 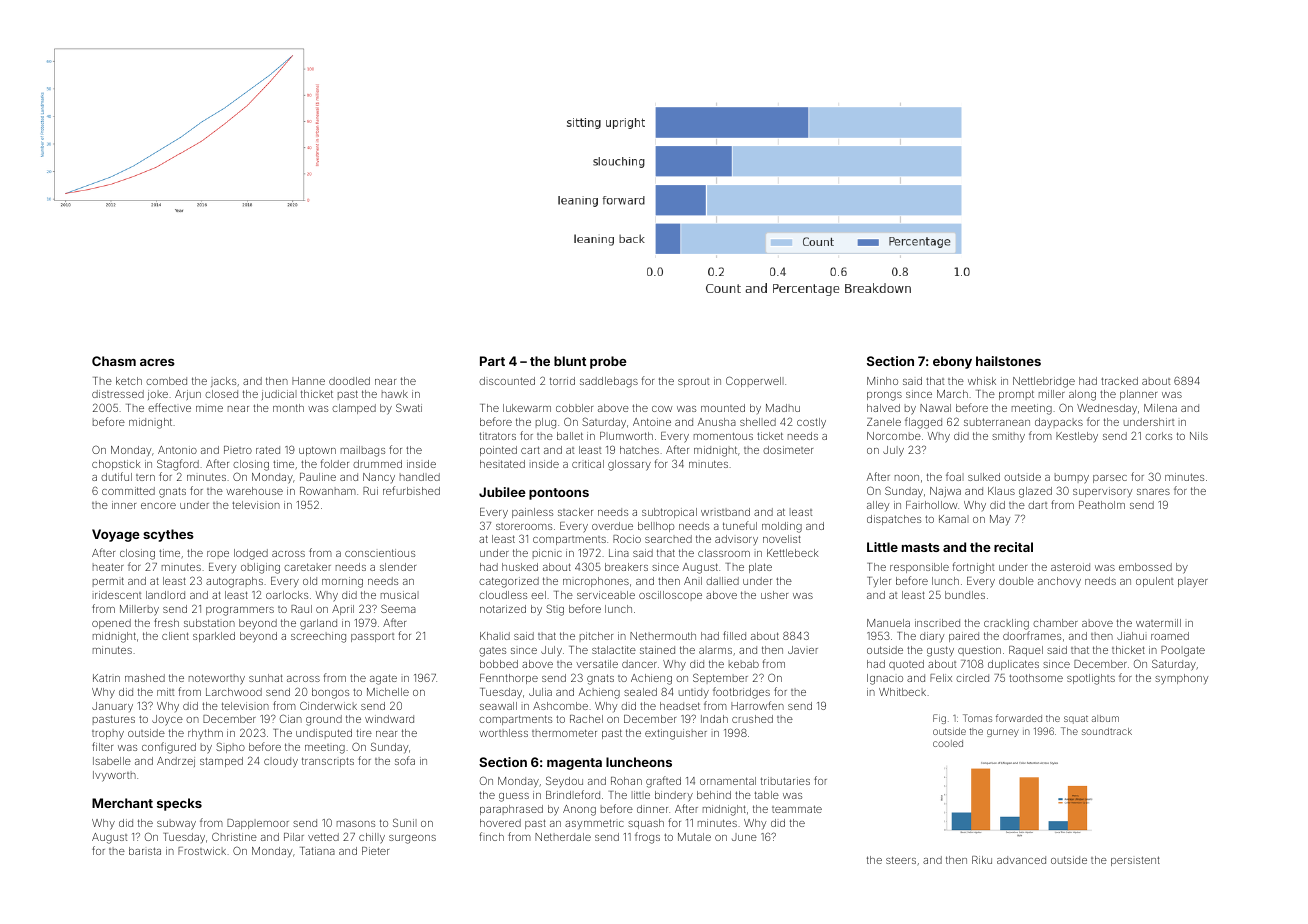 I want to click on conscientious, so click(x=380, y=553).
